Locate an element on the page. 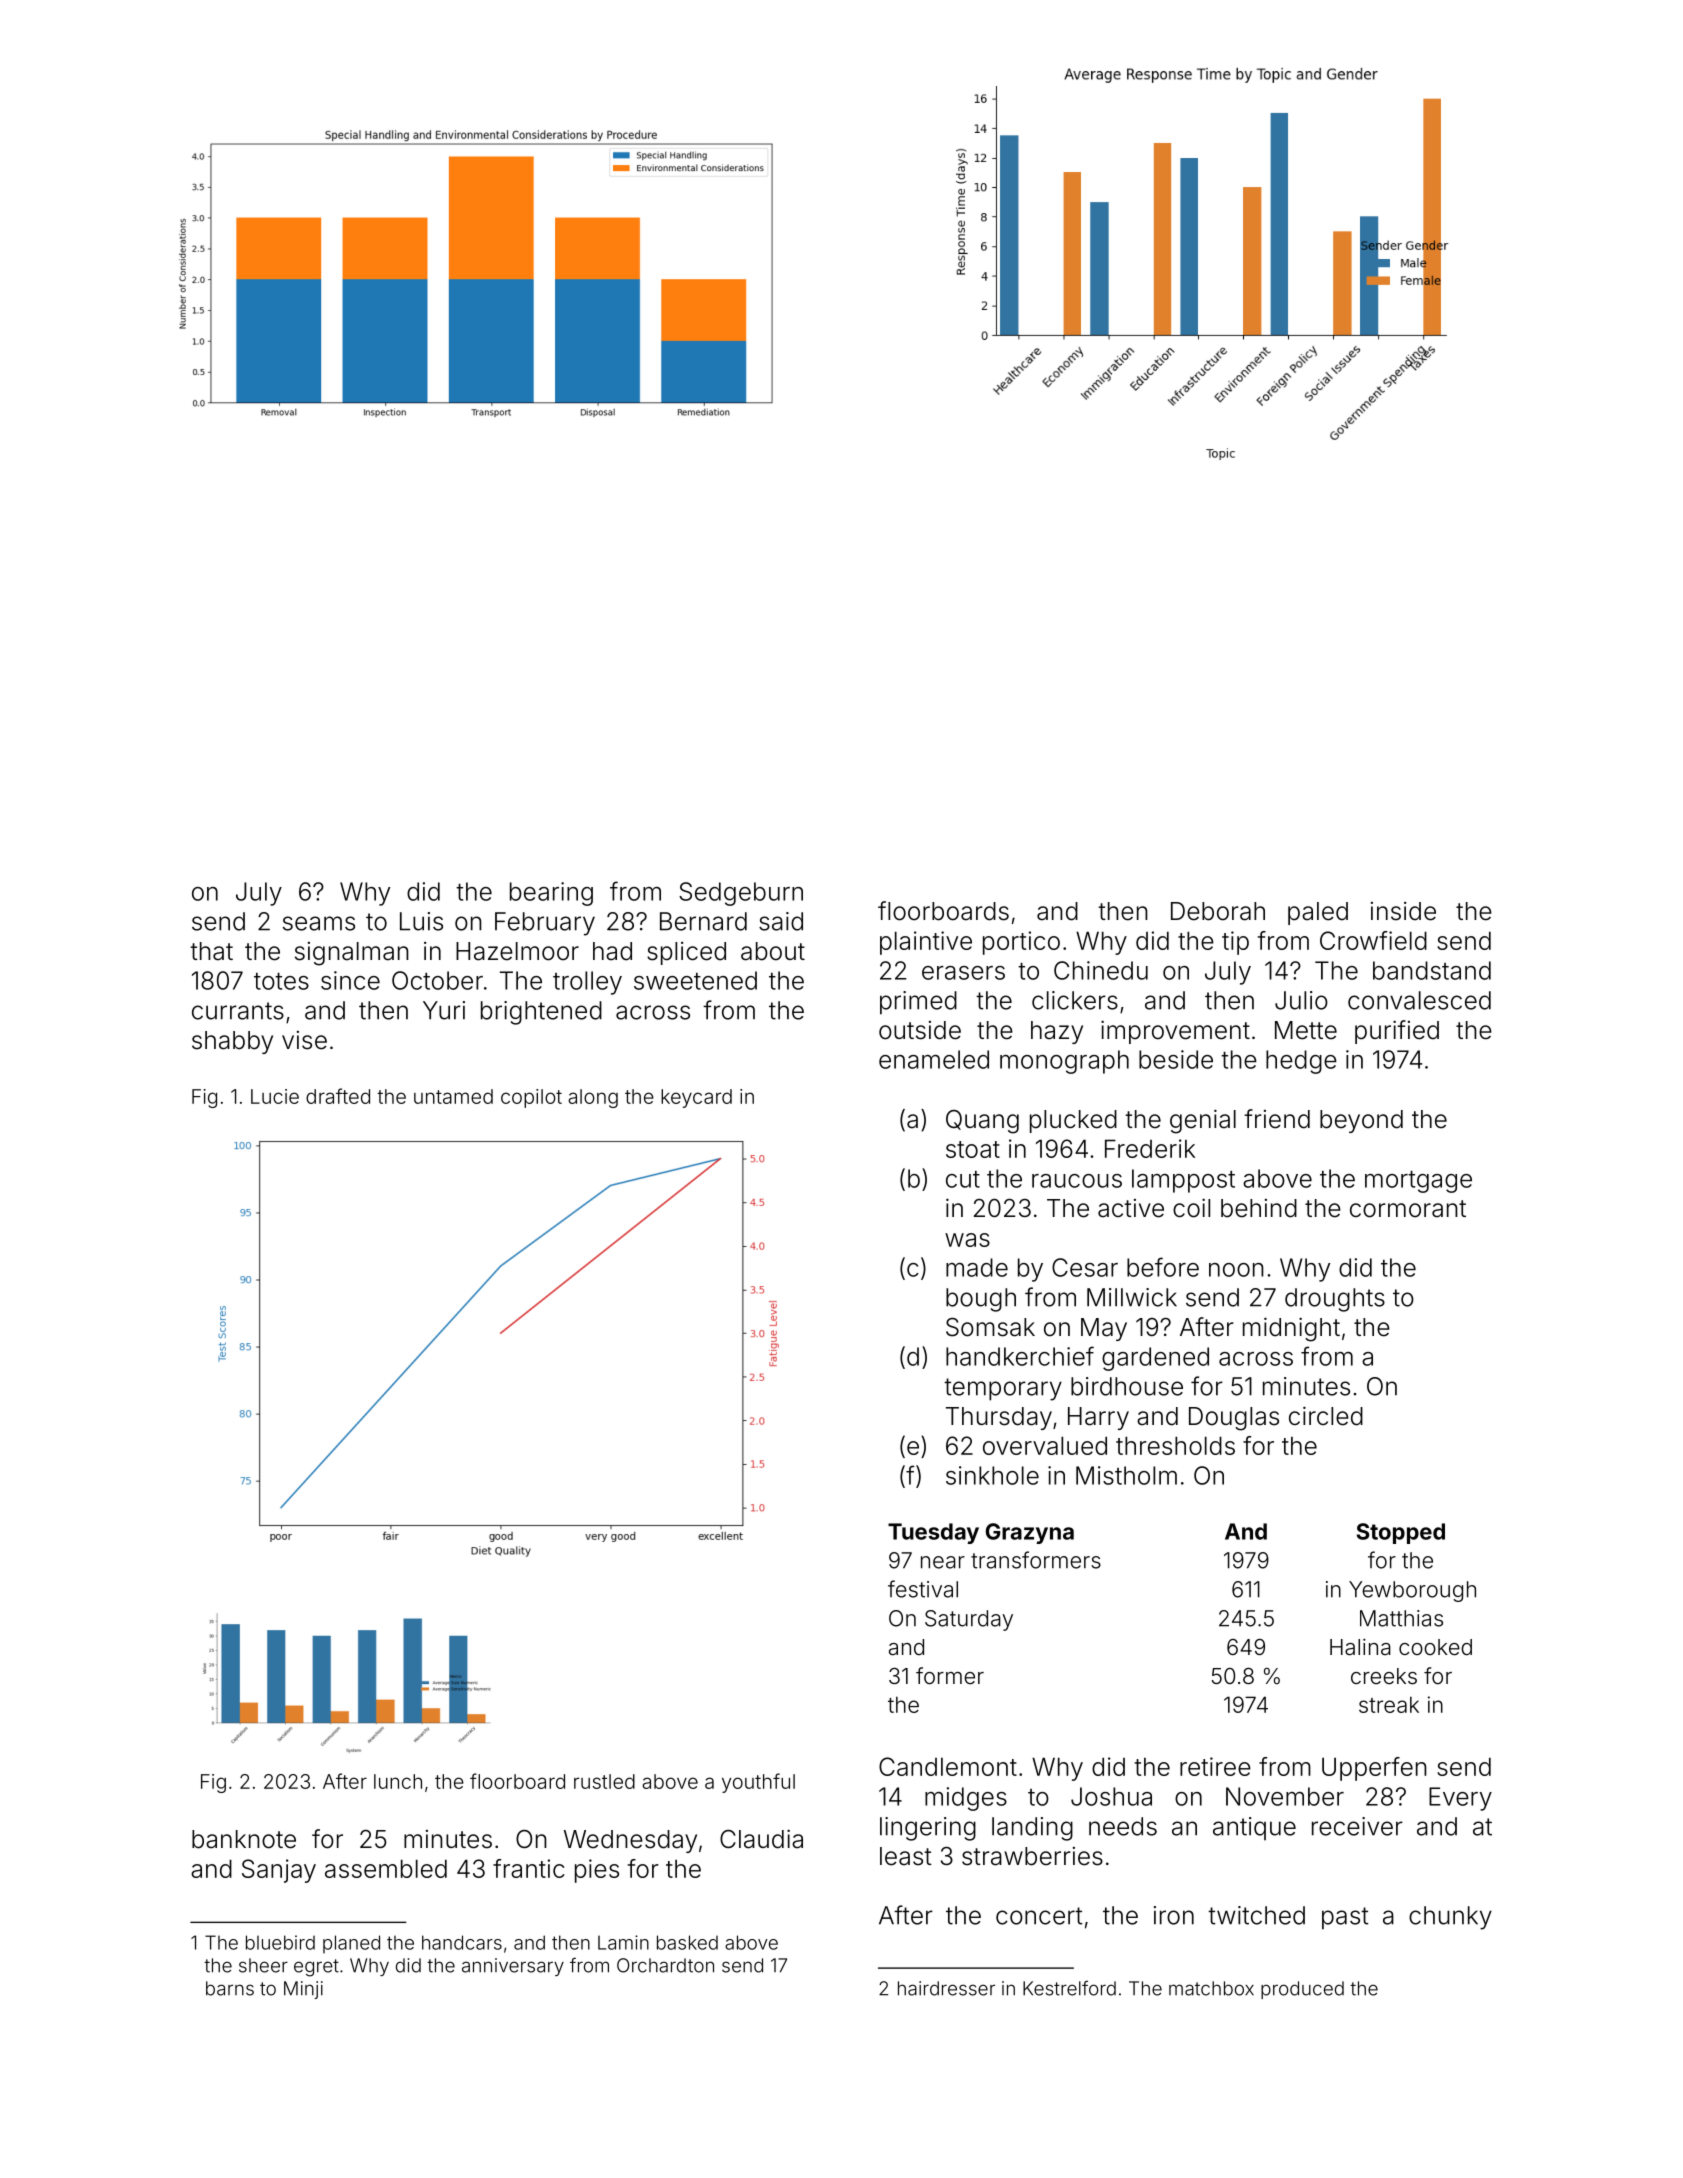 This document has width=1683, height=2178. made is located at coordinates (977, 1267).
